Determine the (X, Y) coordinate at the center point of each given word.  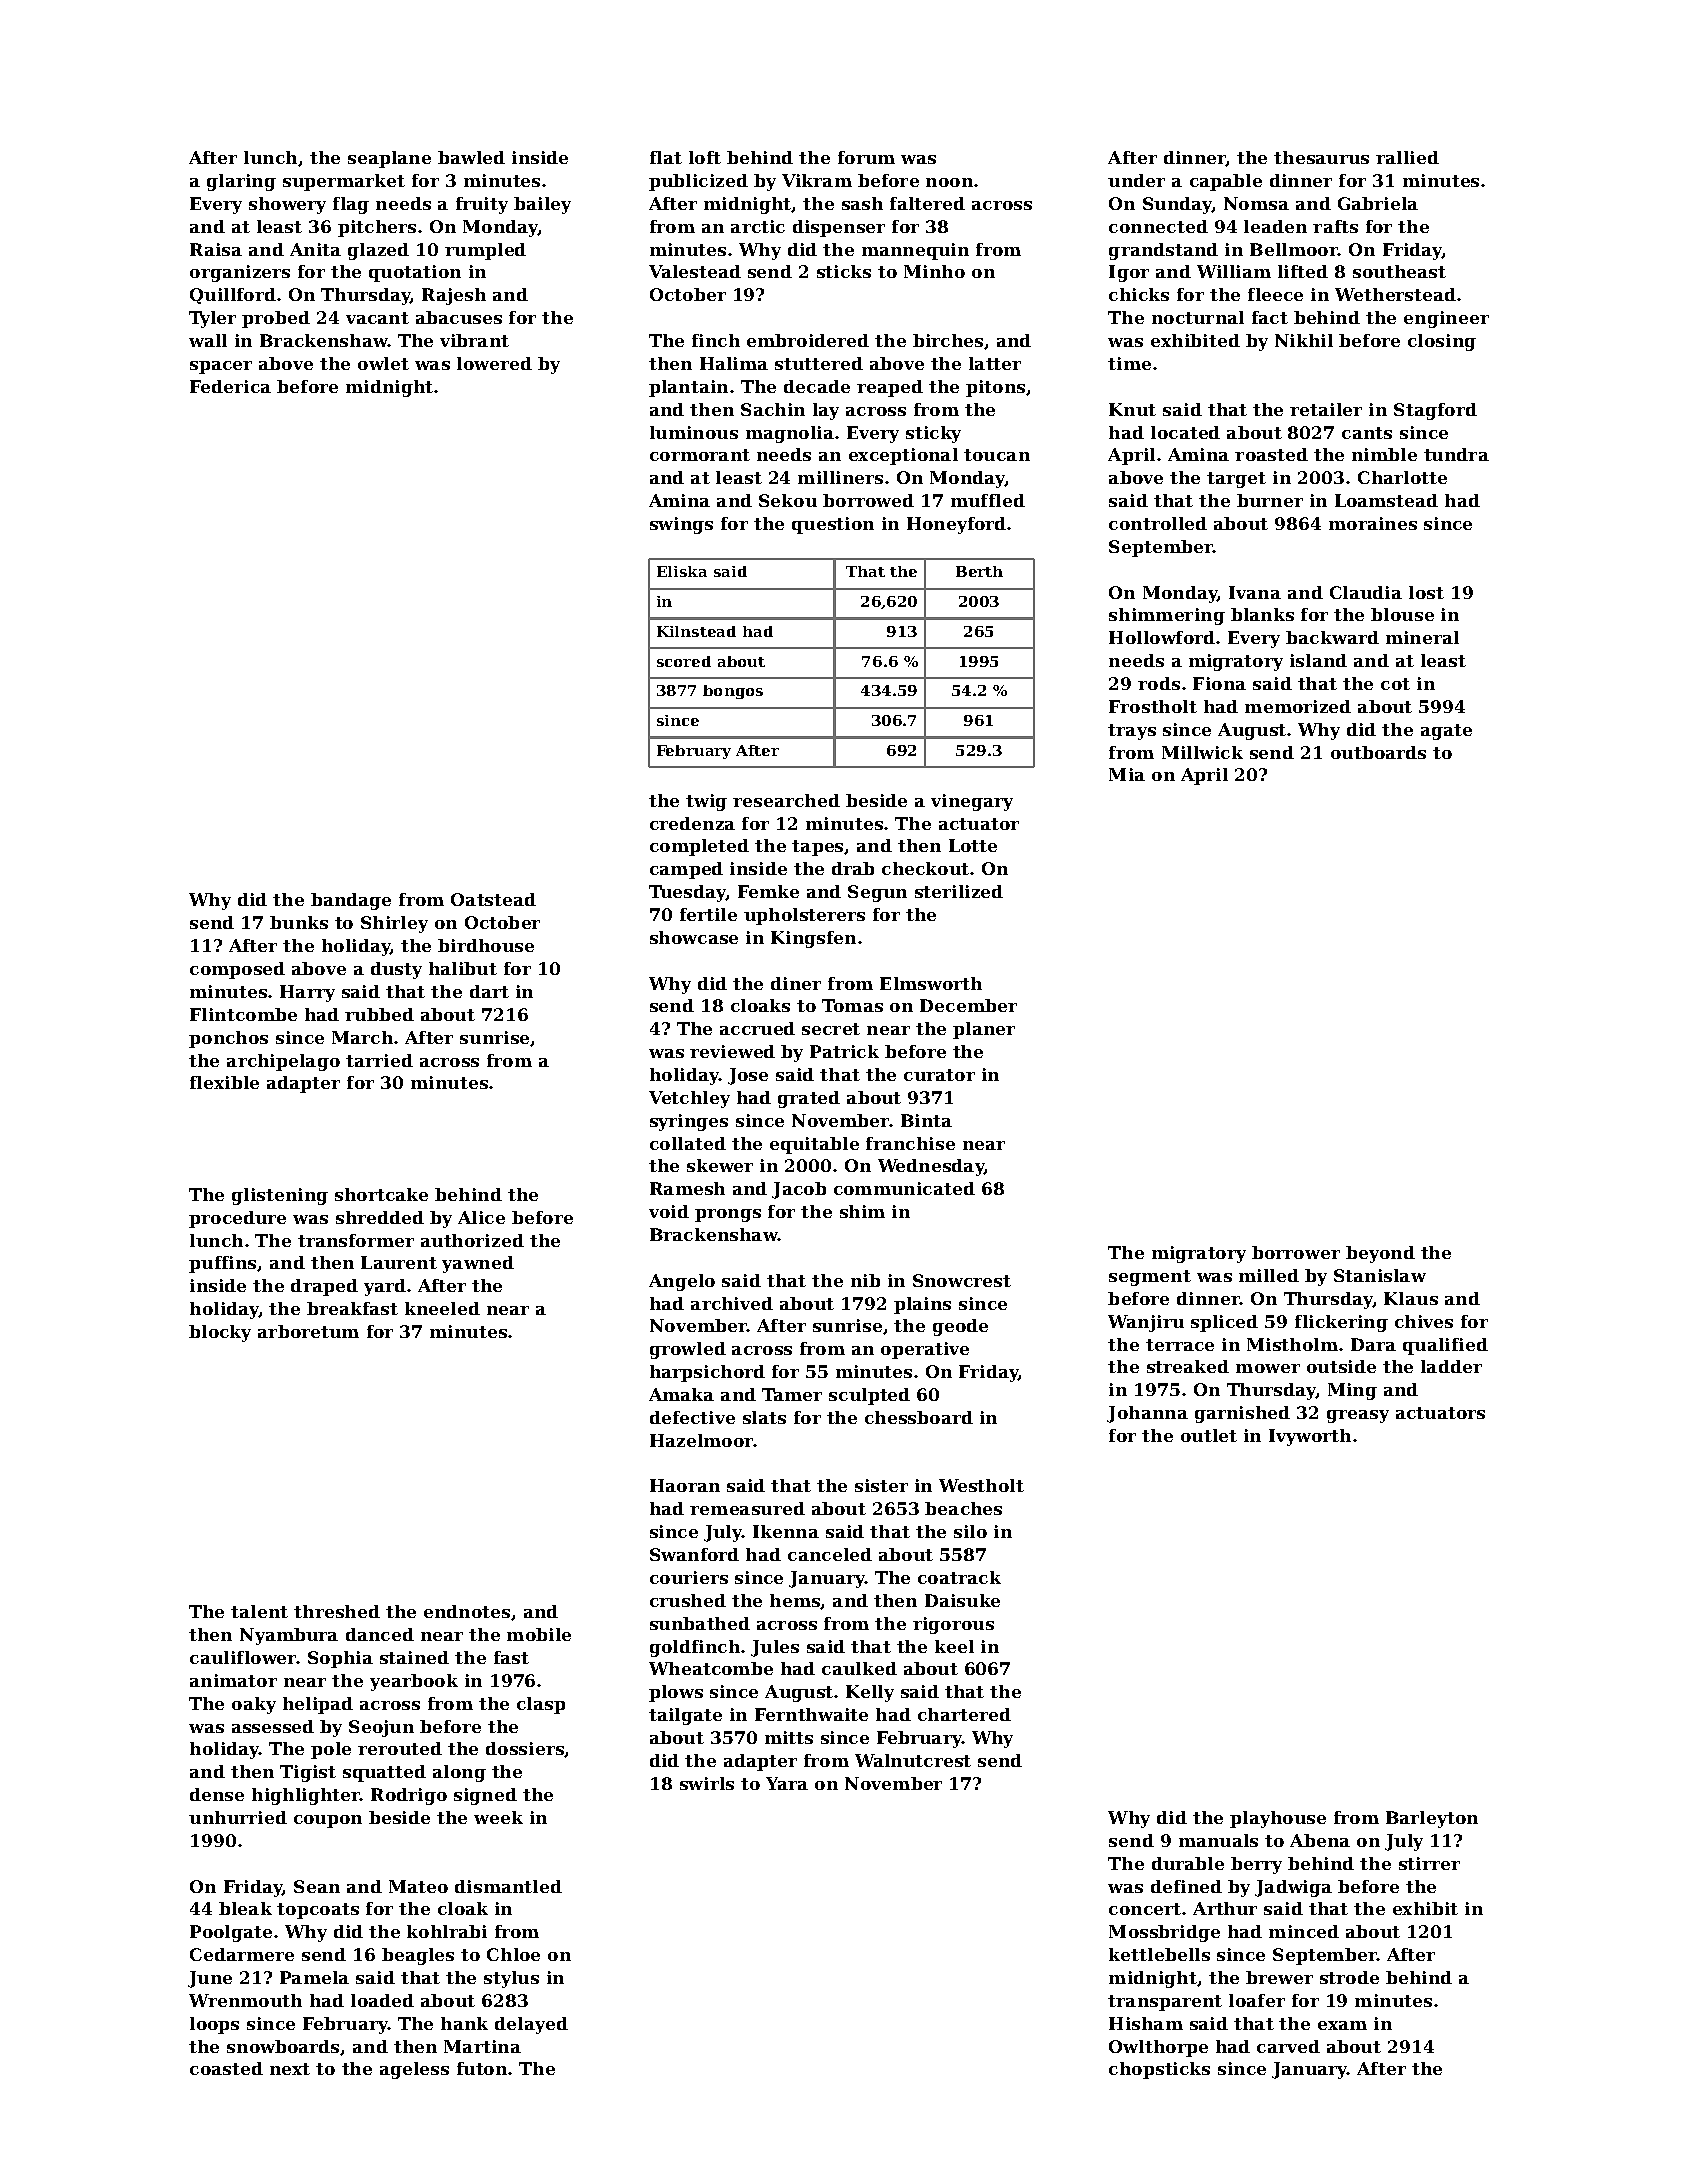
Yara (787, 1783)
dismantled (508, 1886)
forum (866, 157)
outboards (1378, 752)
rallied (1407, 157)
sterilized (959, 891)
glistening (280, 1196)
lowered (494, 363)
